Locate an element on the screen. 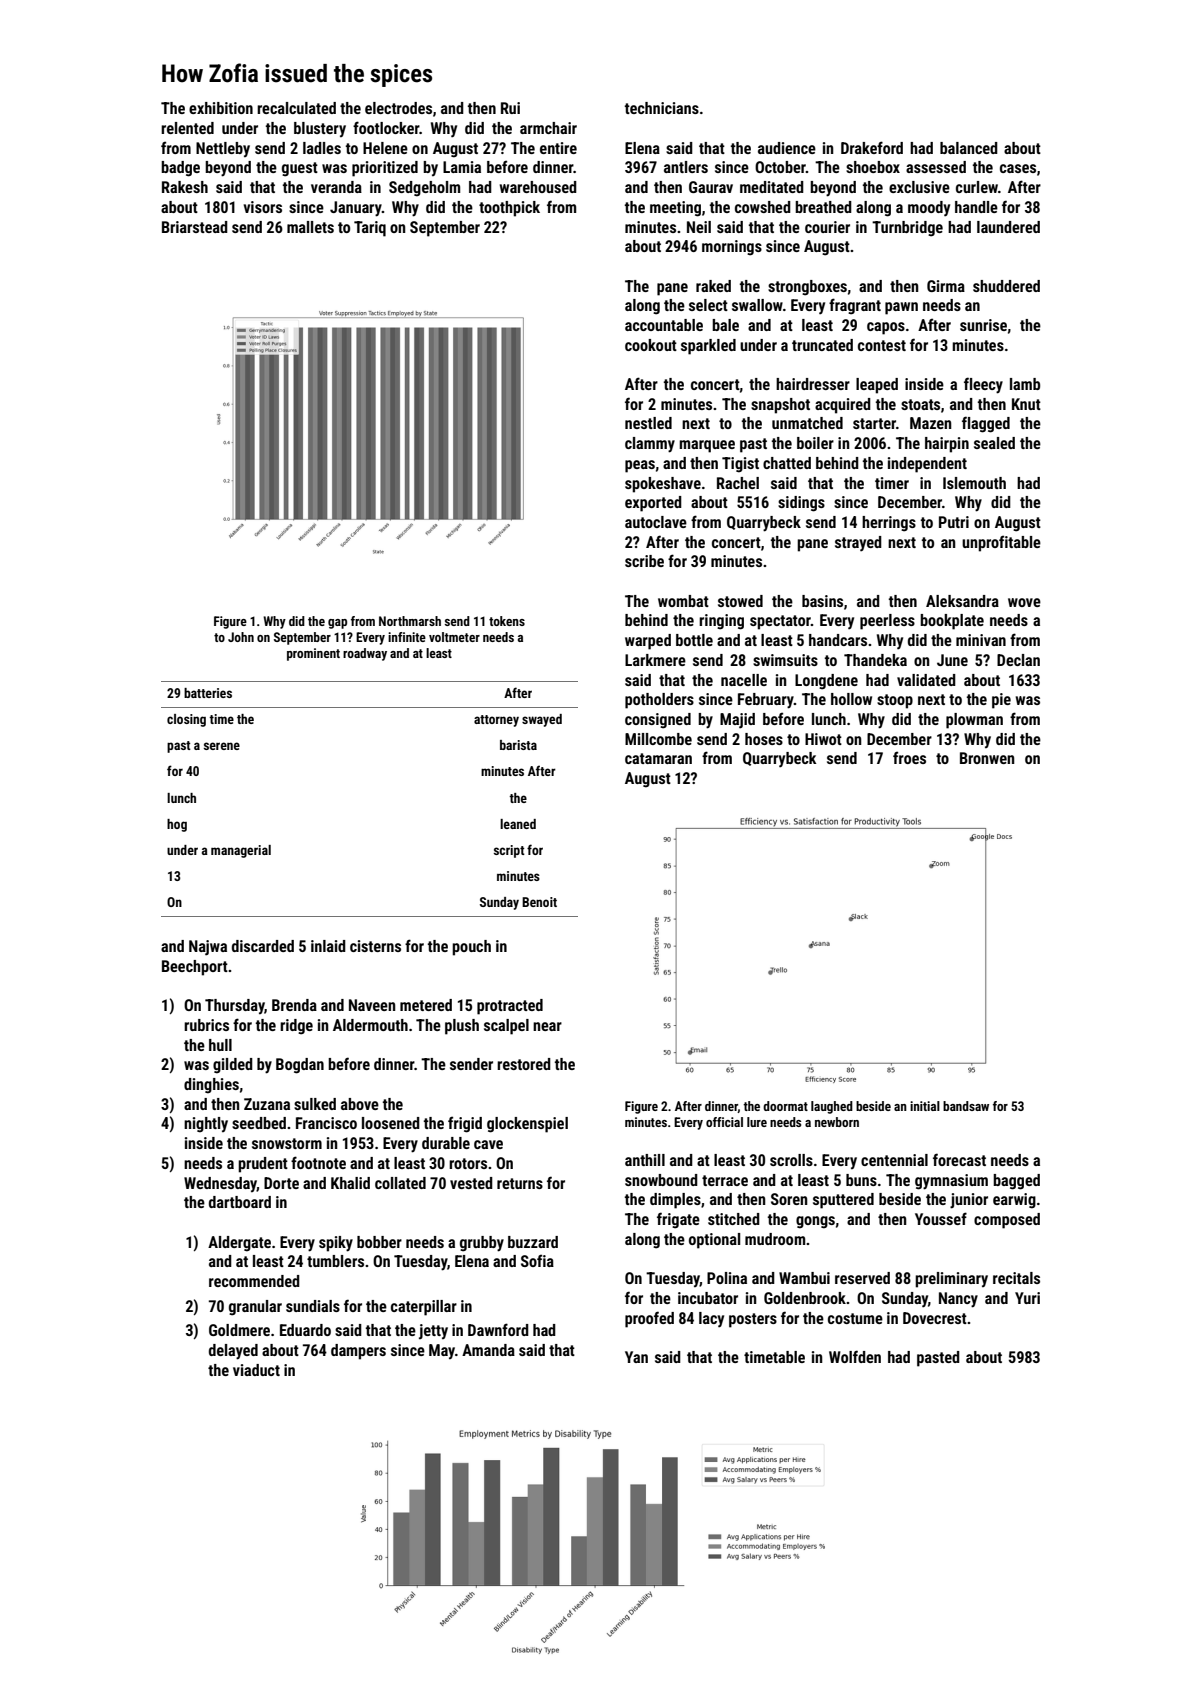  balanced is located at coordinates (969, 148).
